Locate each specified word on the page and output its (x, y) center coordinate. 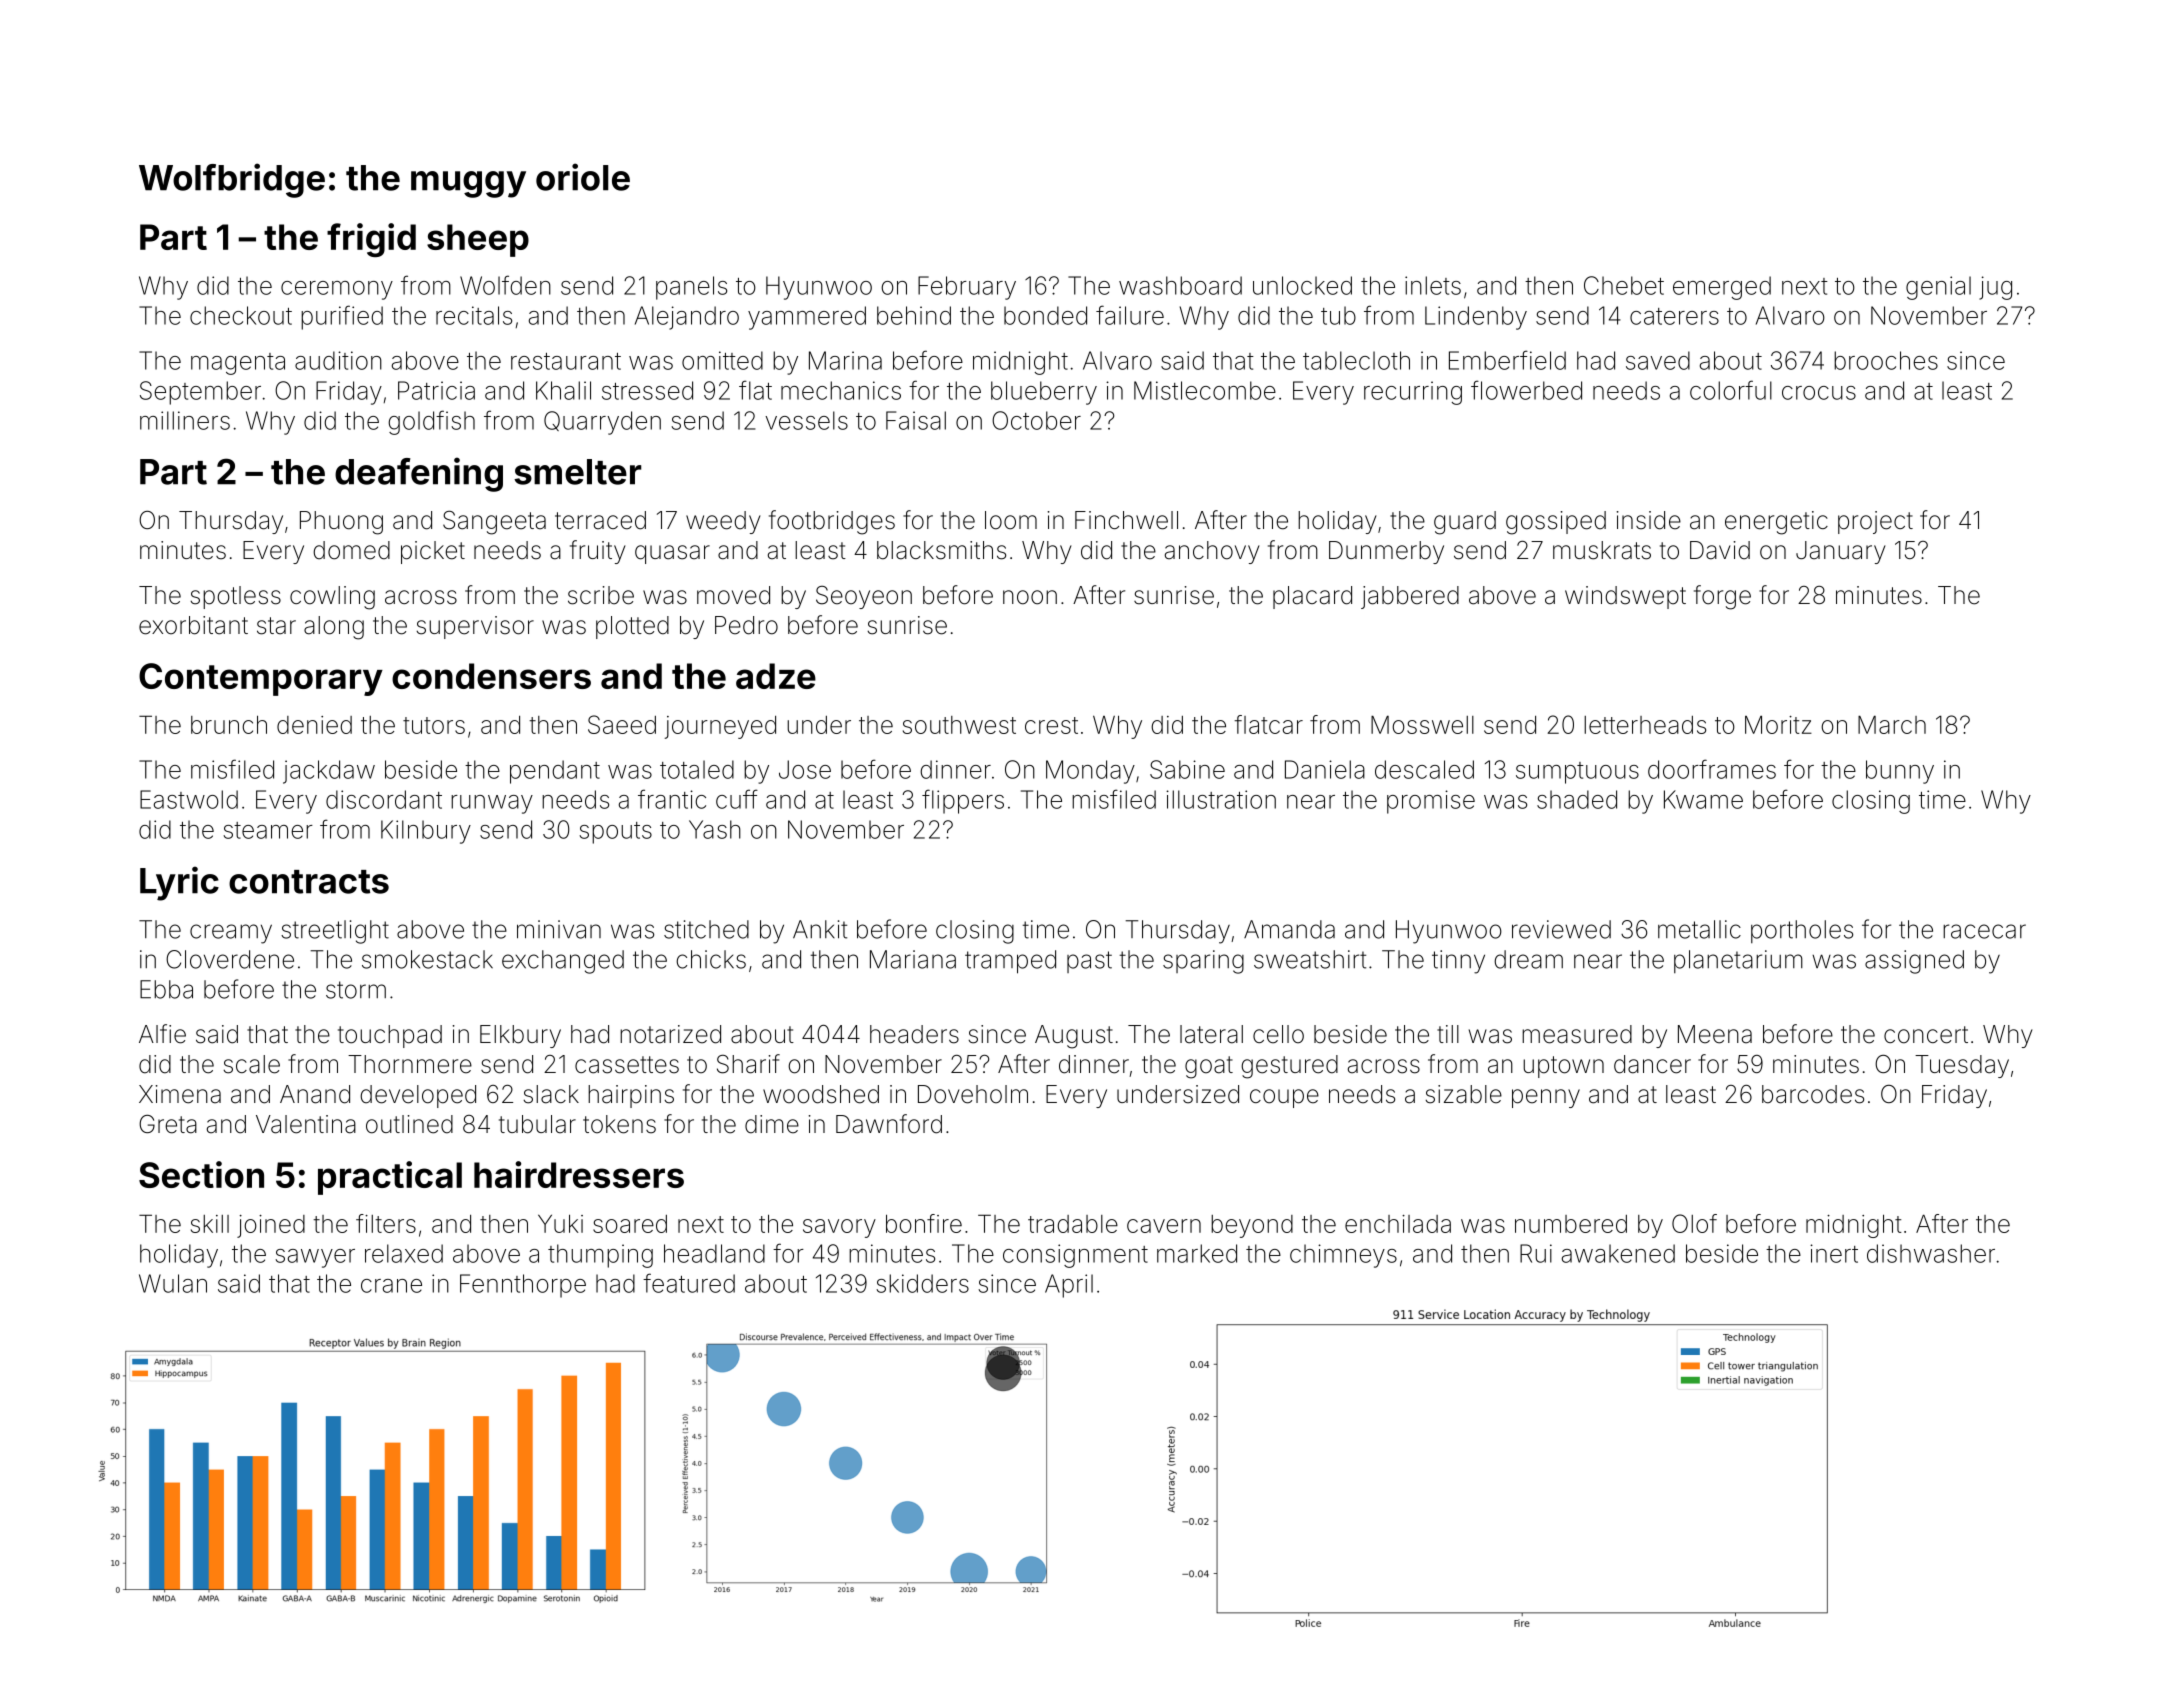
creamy (231, 934)
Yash (715, 829)
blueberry (1044, 393)
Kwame (1703, 799)
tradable (1073, 1224)
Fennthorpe (523, 1286)
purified (342, 317)
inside (1649, 520)
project (1875, 522)
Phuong (341, 523)
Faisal (916, 420)
